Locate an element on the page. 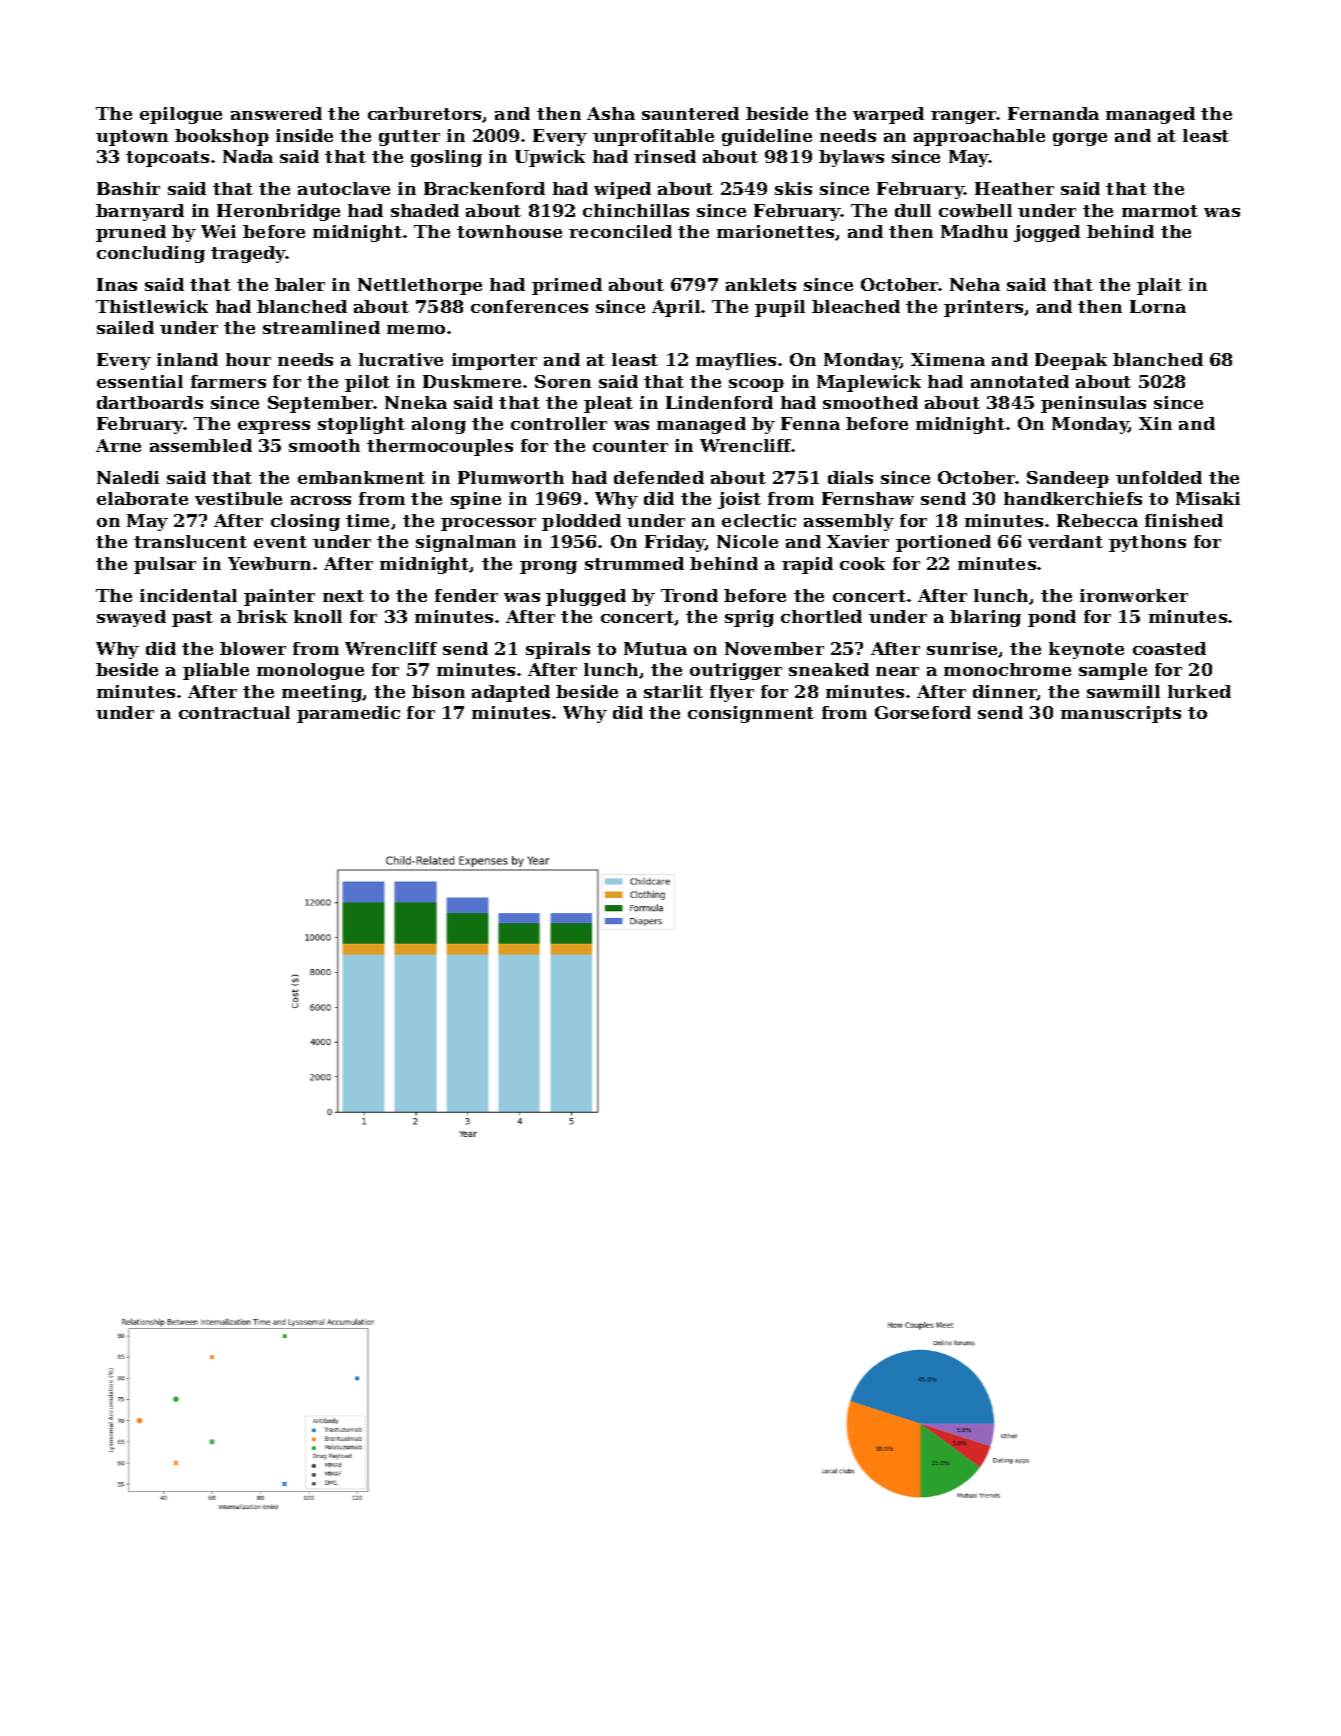 This document has width=1341, height=1736. paramedic is located at coordinates (348, 714).
